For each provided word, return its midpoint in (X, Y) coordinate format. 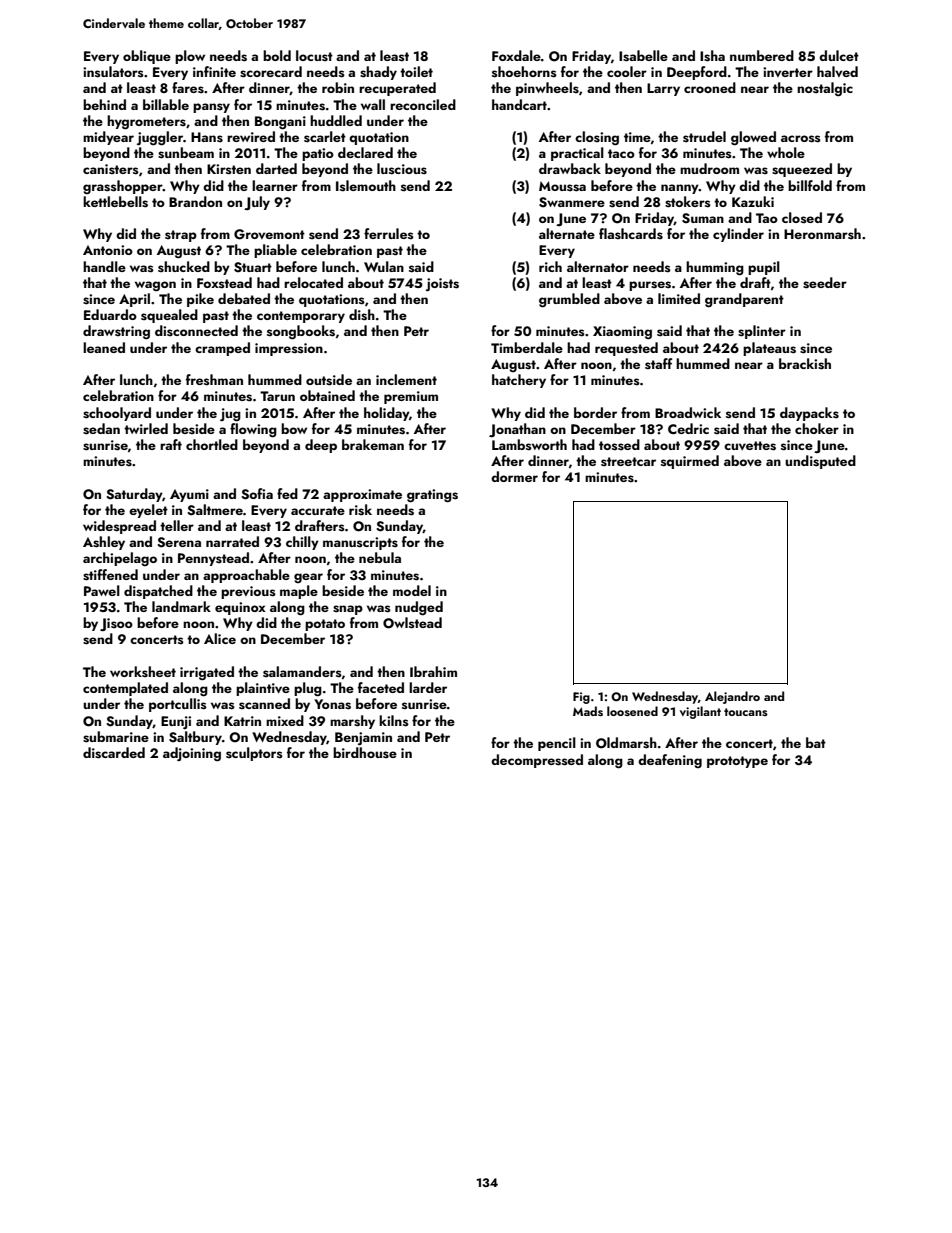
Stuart (253, 267)
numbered (762, 55)
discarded (114, 753)
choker (817, 428)
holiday (386, 414)
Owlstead (412, 623)
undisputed (820, 462)
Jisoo (116, 624)
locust (314, 56)
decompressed (537, 761)
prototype (737, 762)
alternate (567, 233)
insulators (113, 72)
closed (802, 218)
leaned (104, 347)
